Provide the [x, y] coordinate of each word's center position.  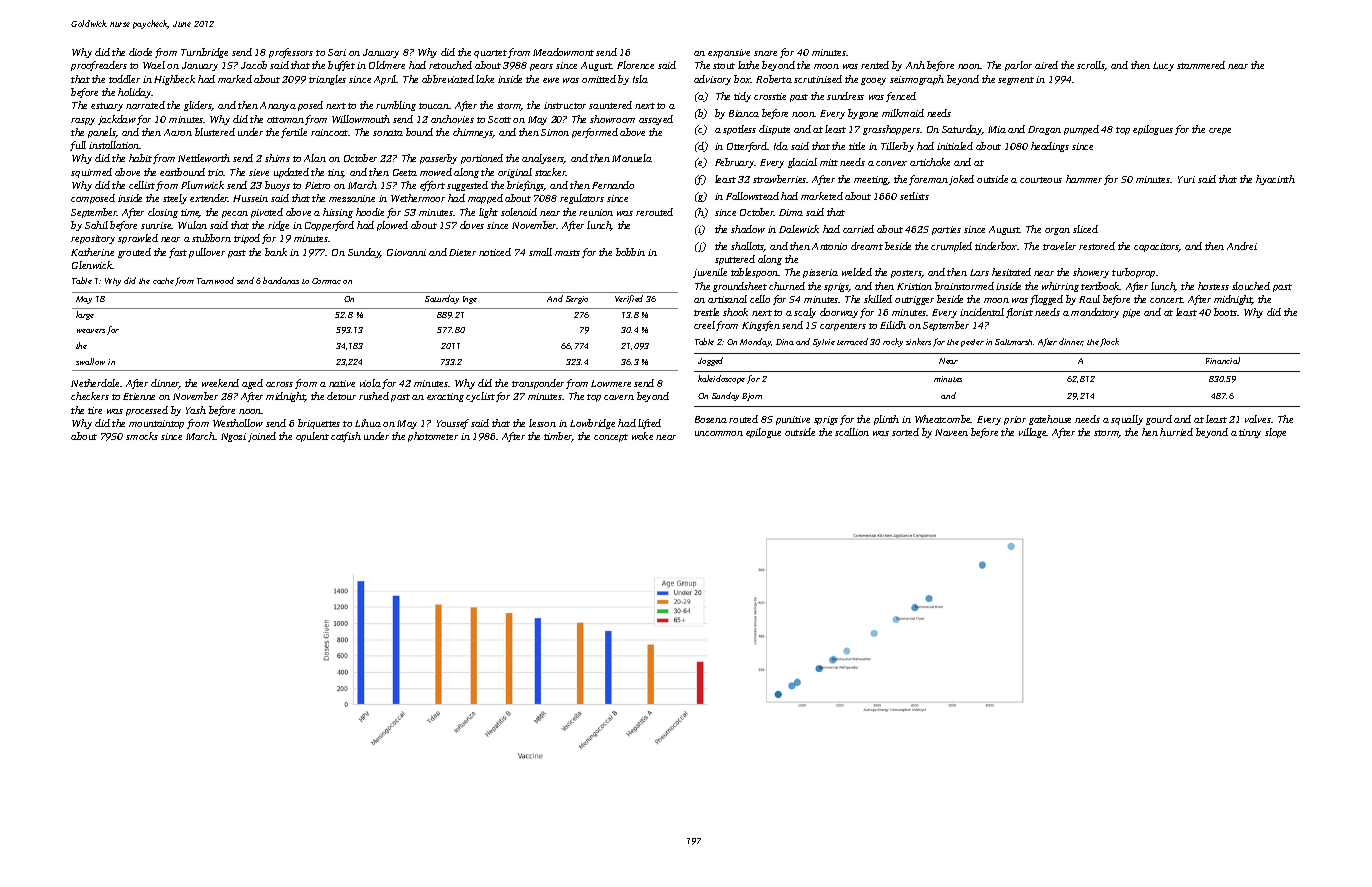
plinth [886, 420]
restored [1097, 246]
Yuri [1186, 179]
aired [1046, 65]
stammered [1201, 65]
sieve [259, 172]
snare [765, 53]
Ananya [278, 106]
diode [140, 52]
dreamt [867, 246]
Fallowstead [752, 196]
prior [1015, 420]
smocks [142, 436]
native [342, 383]
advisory [712, 80]
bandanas [281, 280]
